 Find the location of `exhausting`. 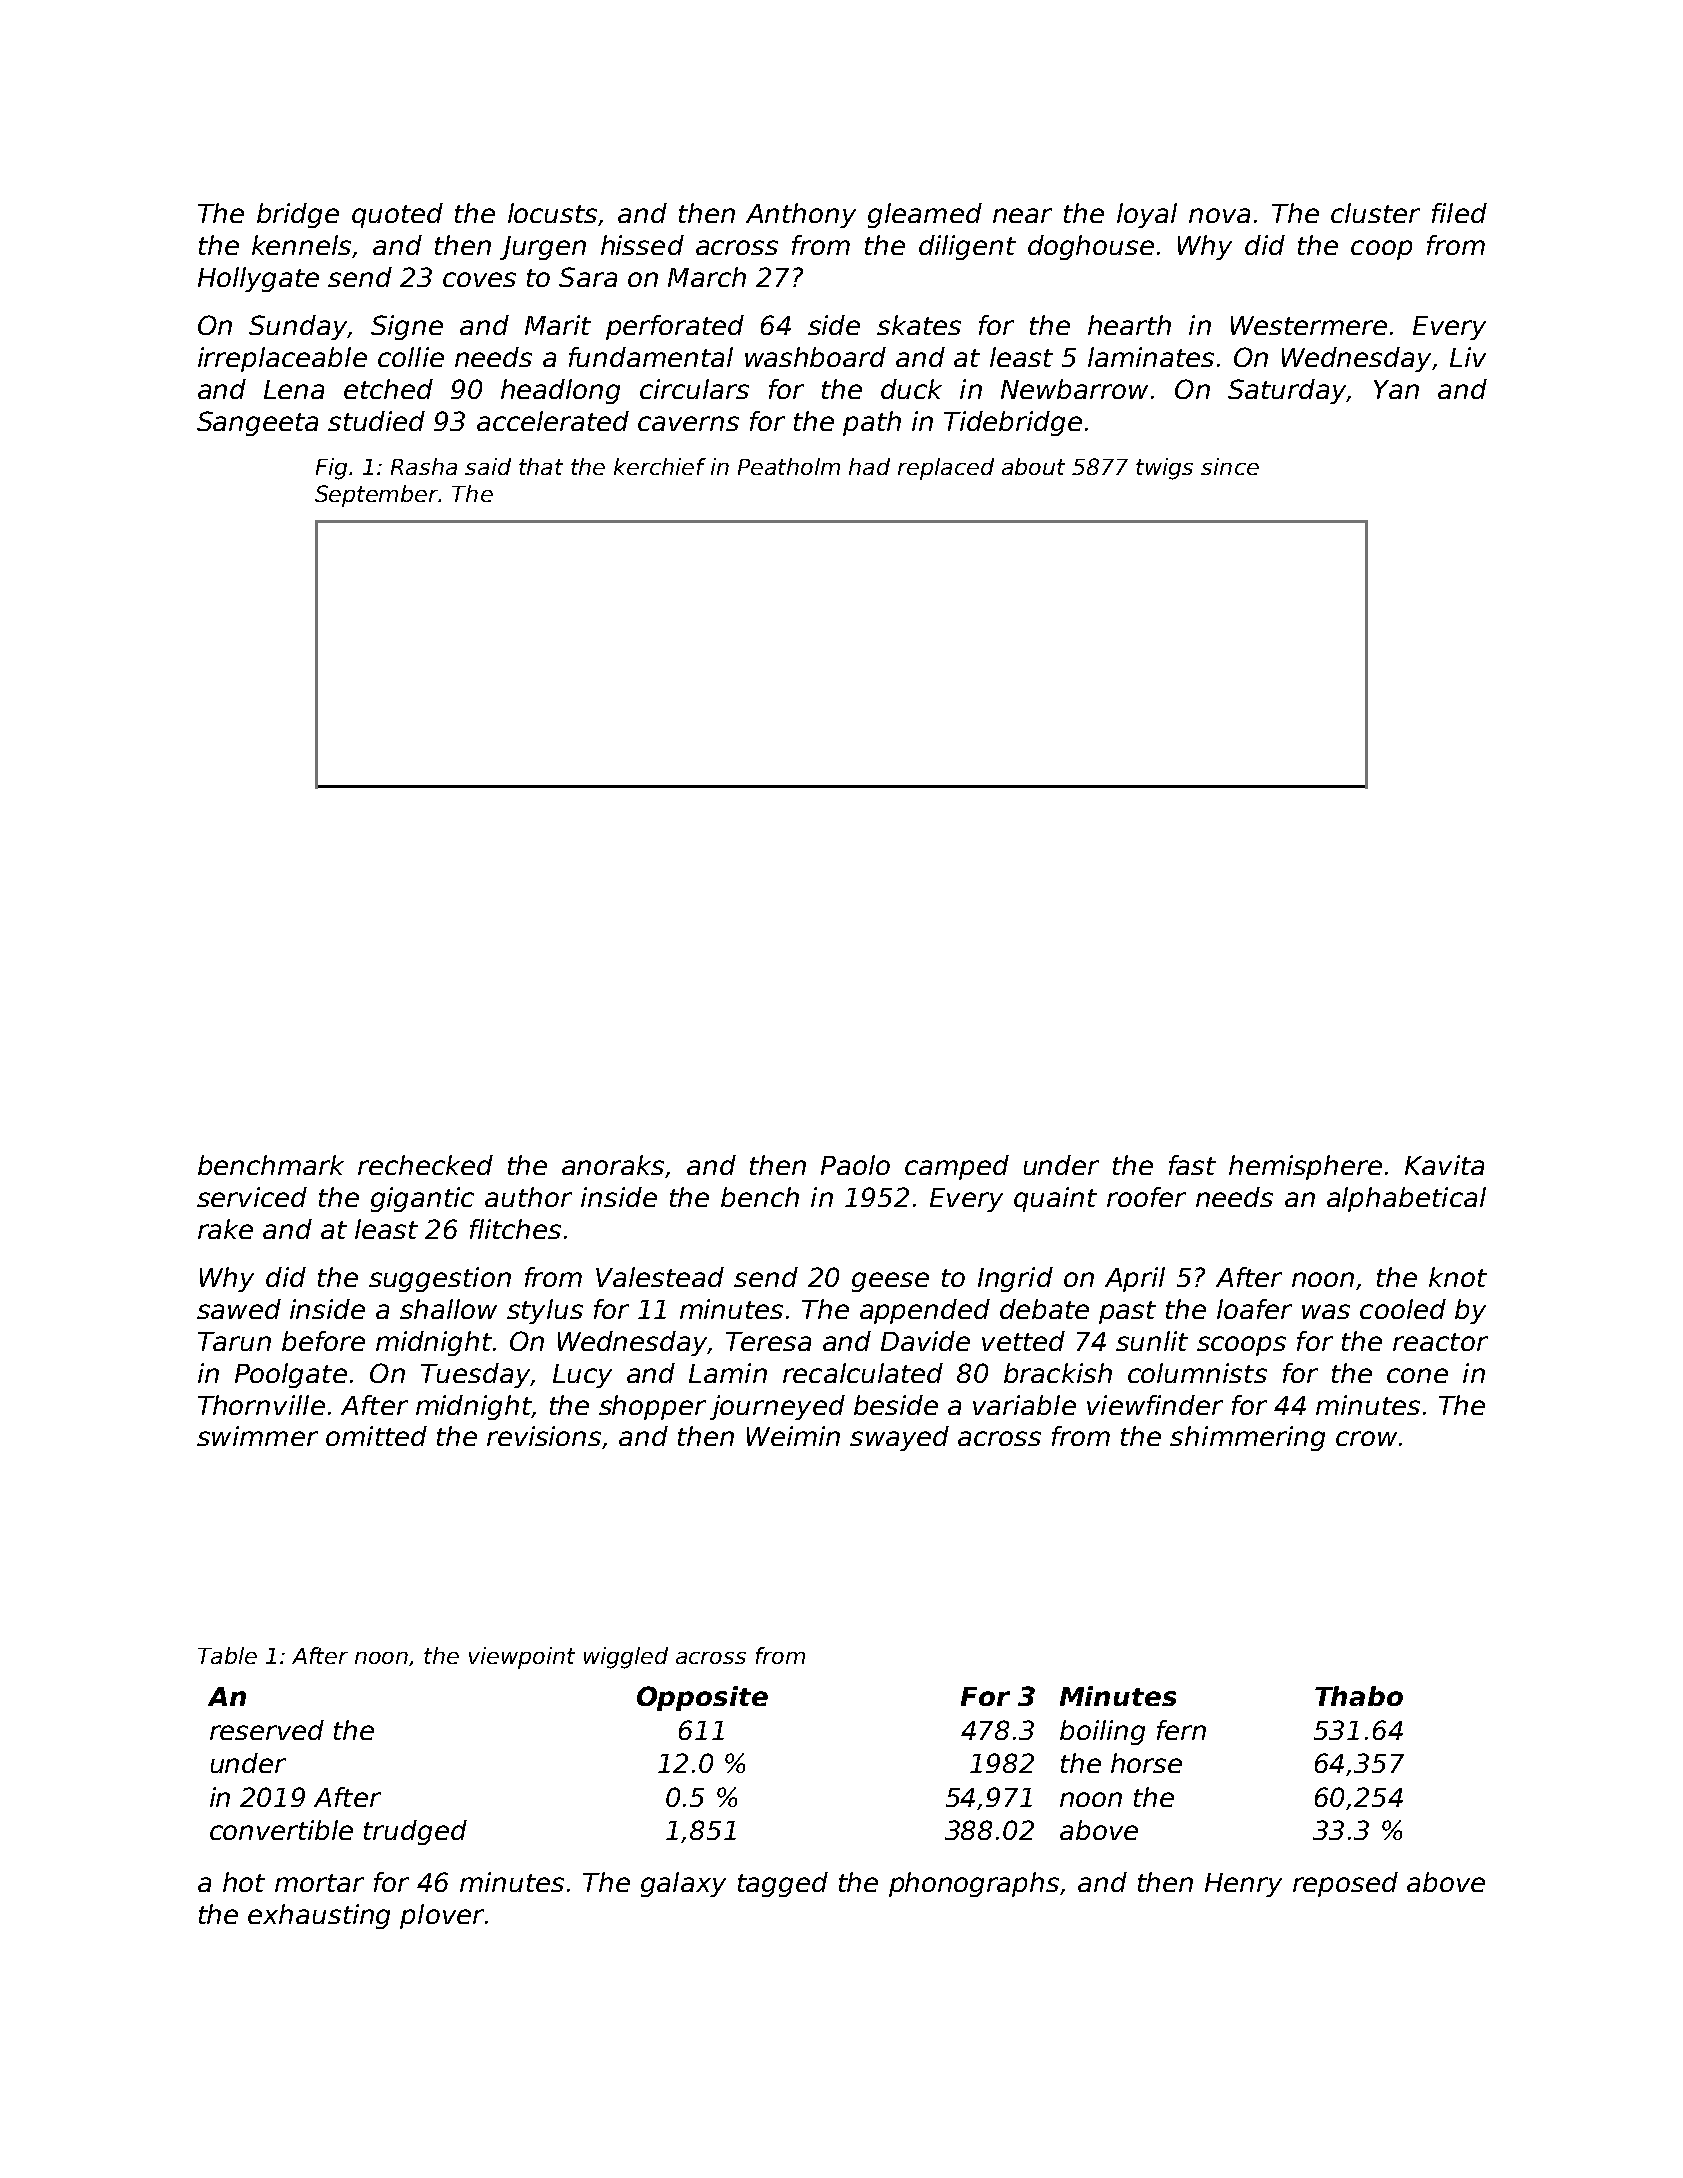

exhausting is located at coordinates (319, 1916).
